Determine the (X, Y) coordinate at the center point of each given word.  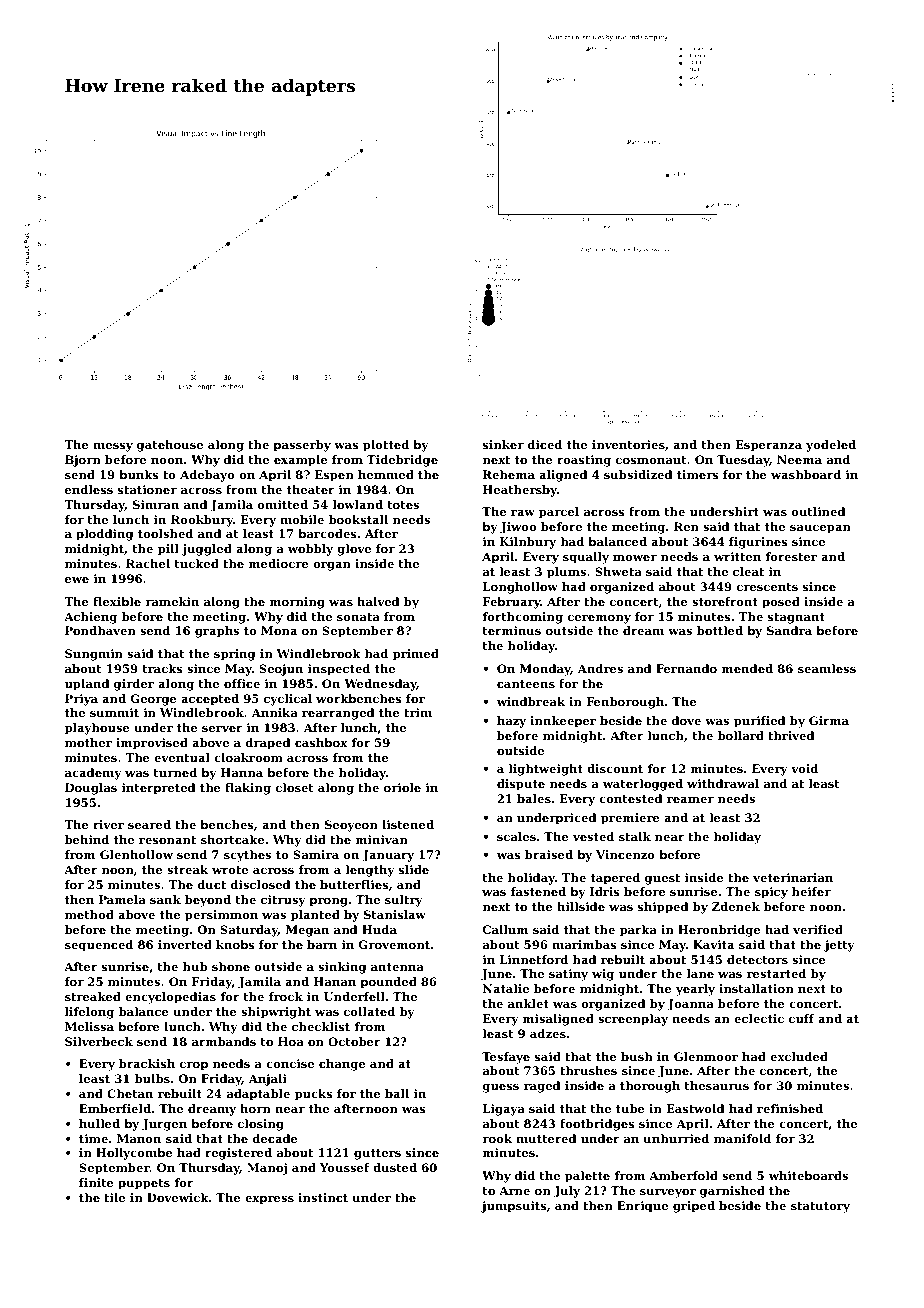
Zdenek (736, 906)
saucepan (820, 529)
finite (96, 1182)
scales (516, 836)
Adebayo (207, 476)
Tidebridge (402, 461)
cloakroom (248, 757)
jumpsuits (514, 1207)
